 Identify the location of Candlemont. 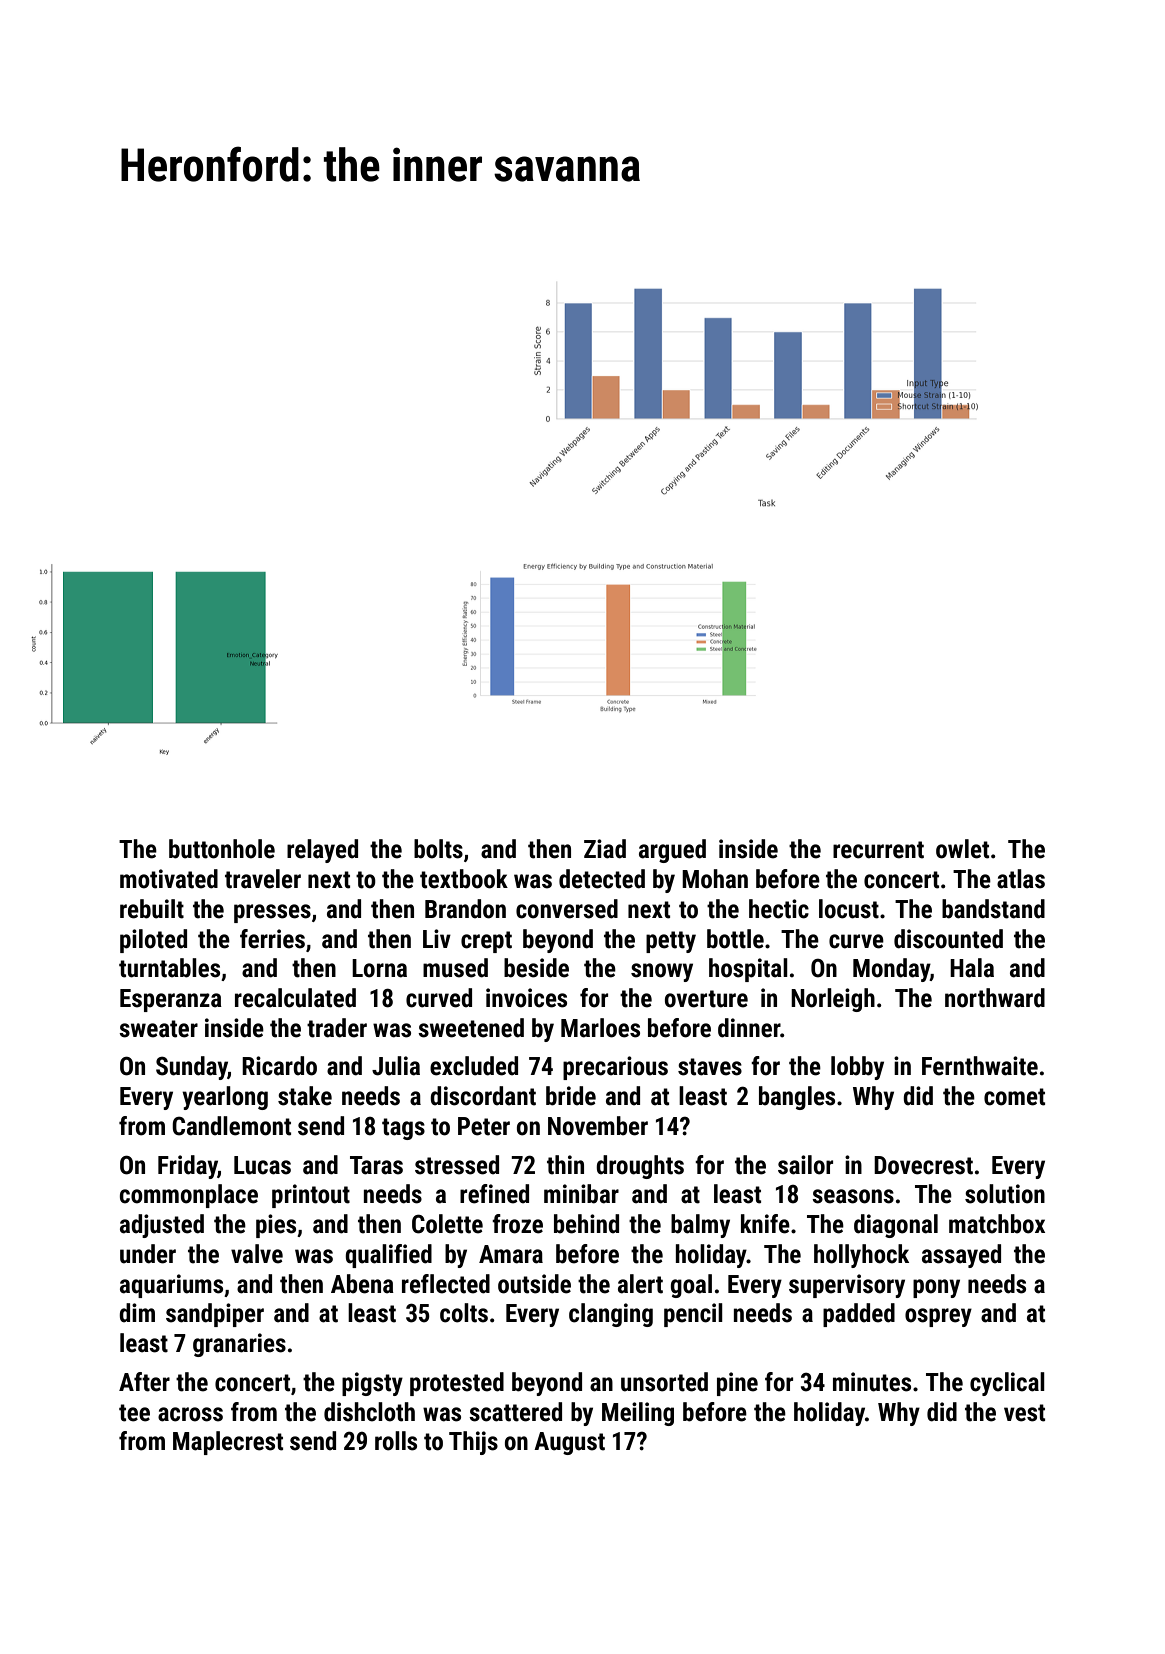
(231, 1126).
